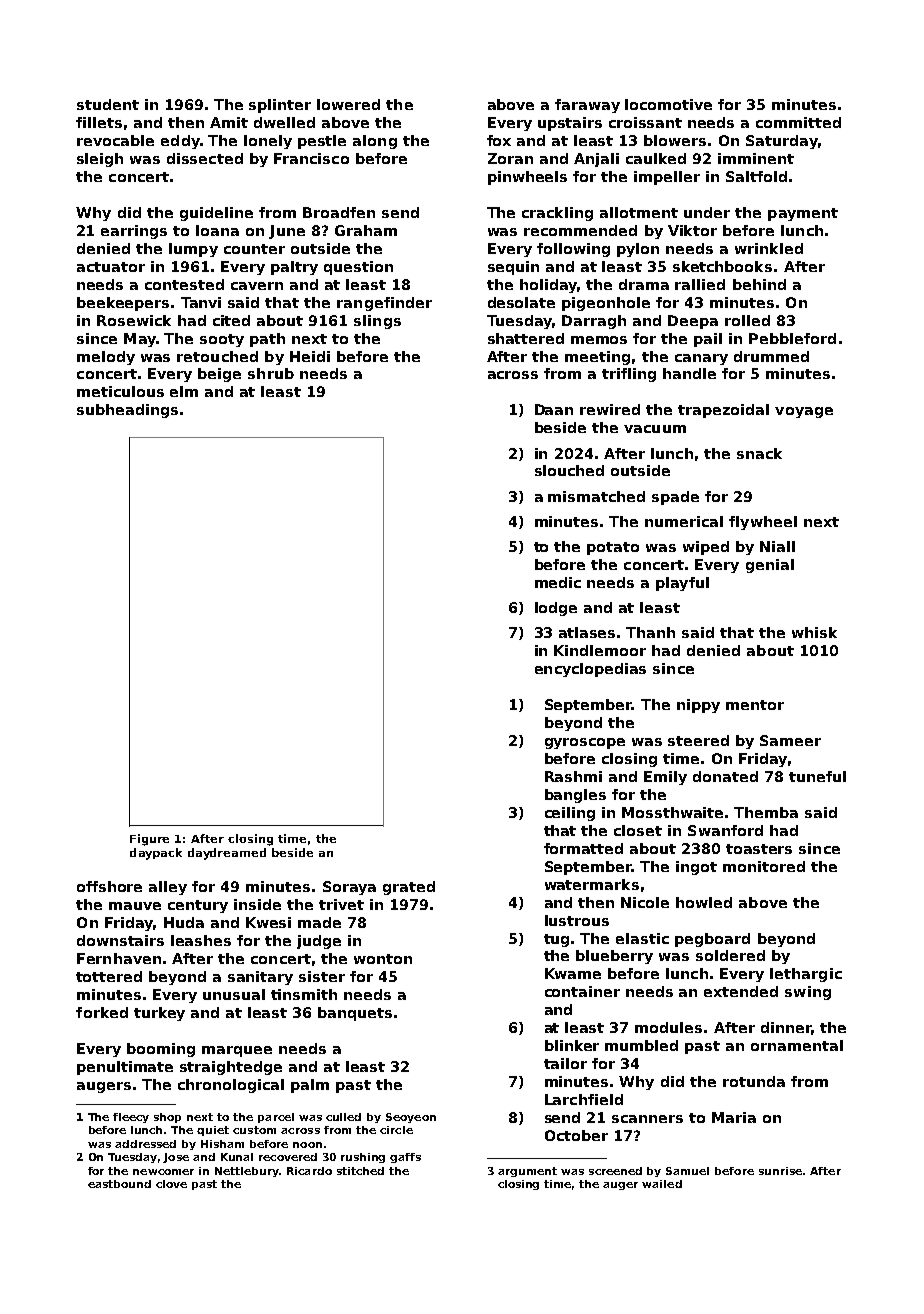  What do you see at coordinates (804, 412) in the screenshot?
I see `voyage` at bounding box center [804, 412].
